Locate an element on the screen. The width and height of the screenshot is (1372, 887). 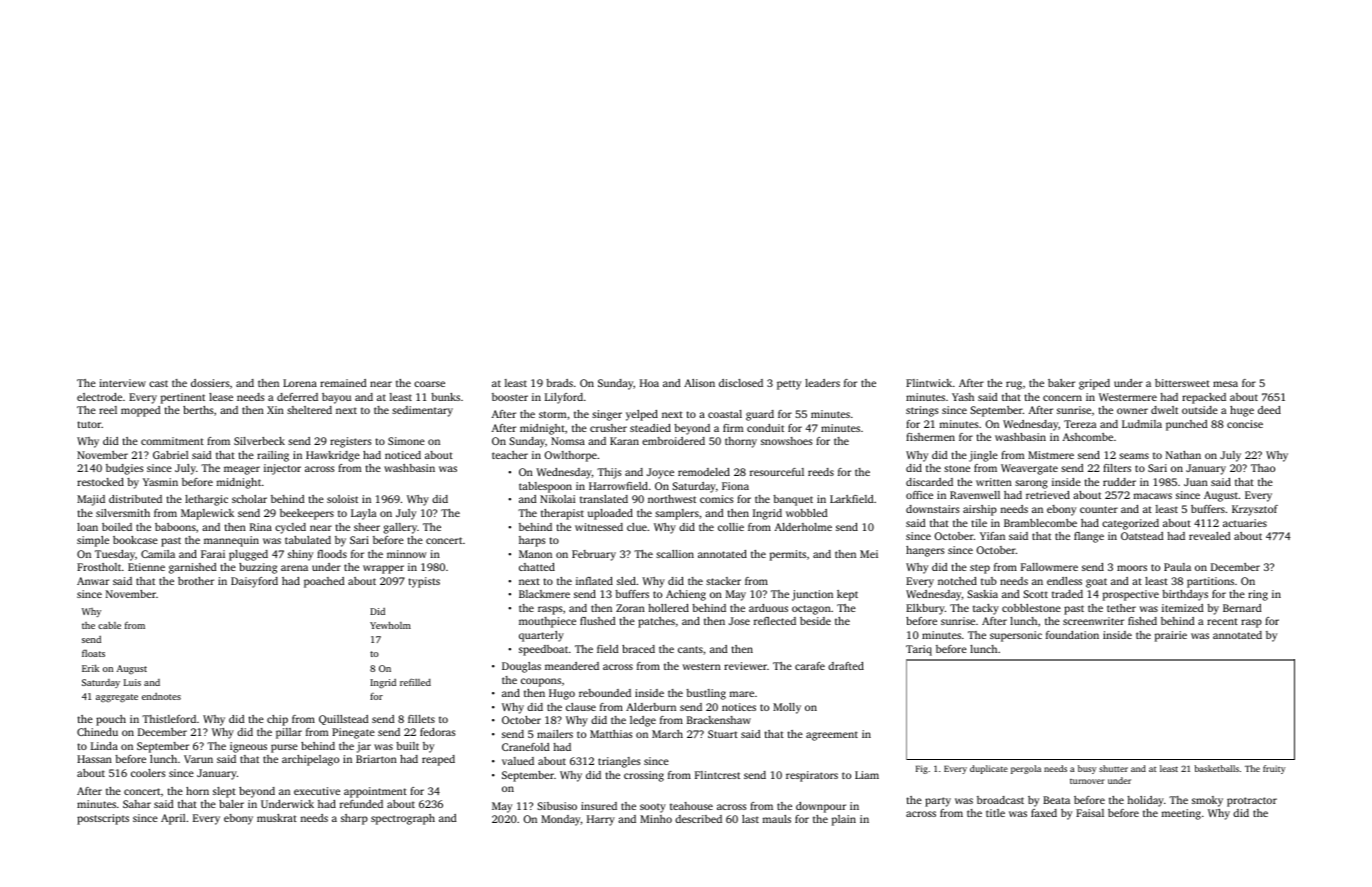
pertinent is located at coordinates (183, 398).
